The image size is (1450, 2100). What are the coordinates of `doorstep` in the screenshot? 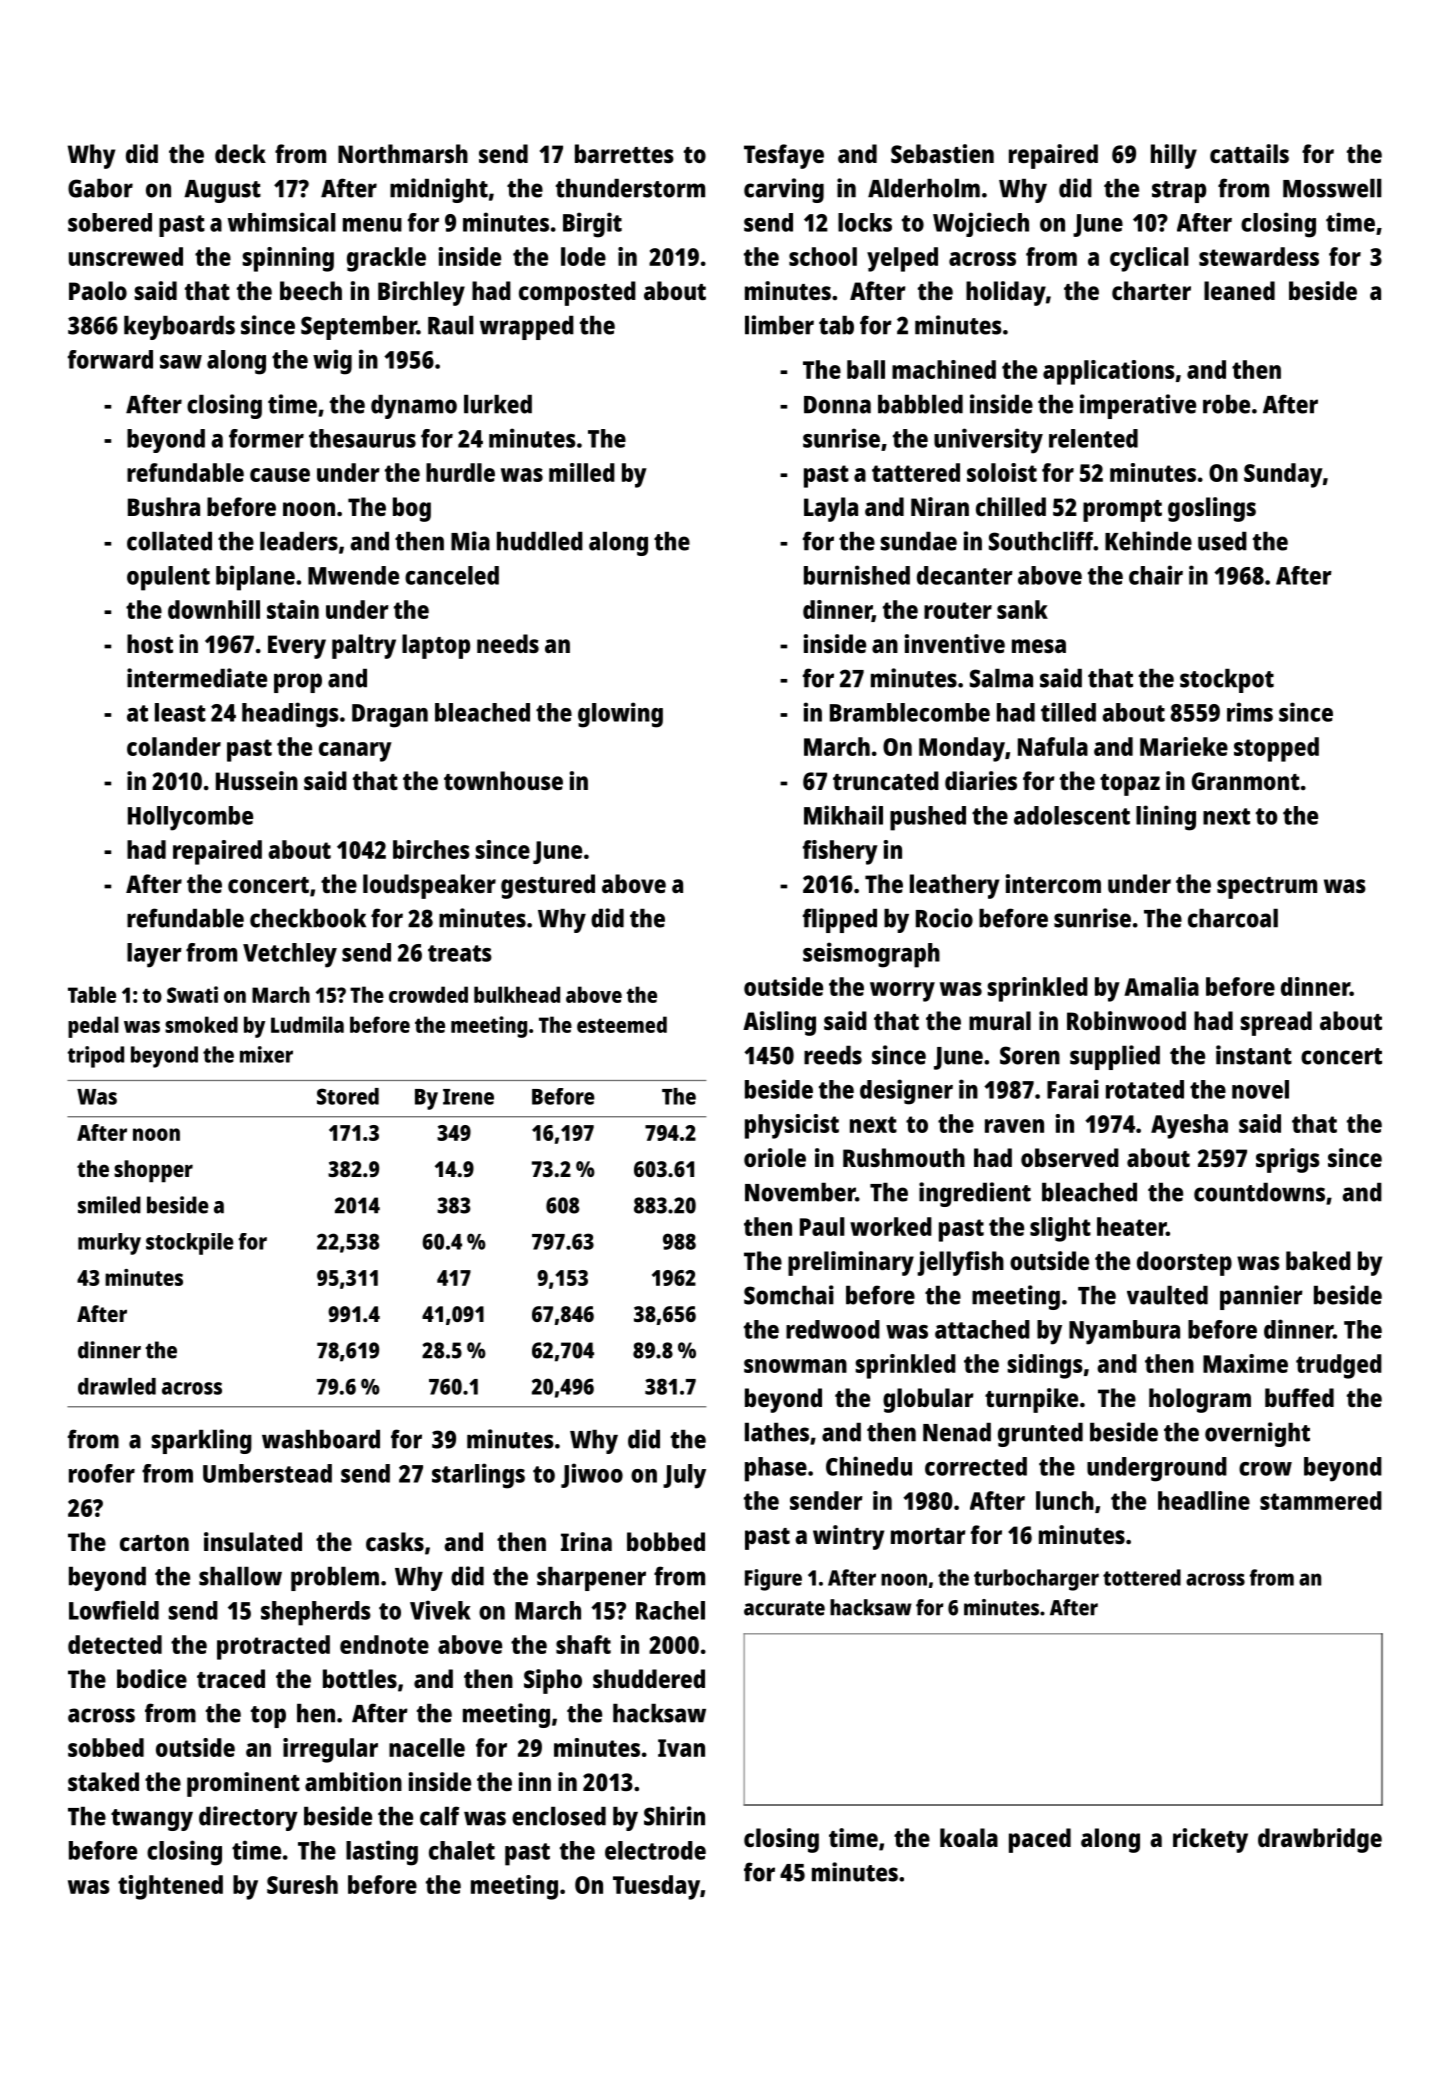 It's located at (1184, 1263).
